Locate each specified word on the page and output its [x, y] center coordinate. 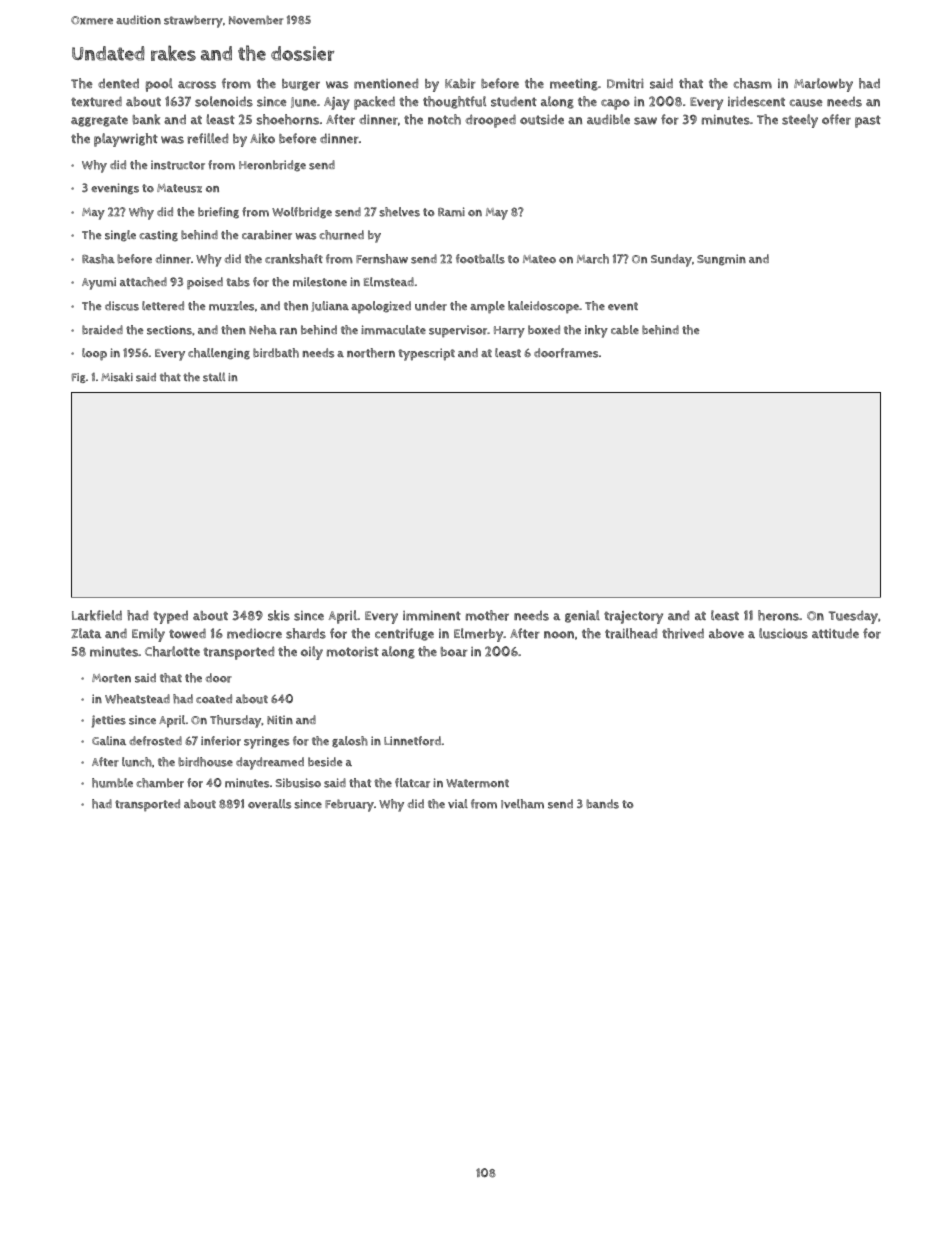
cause [806, 103]
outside [542, 119]
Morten [111, 678]
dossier [302, 53]
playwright [126, 140]
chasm [752, 83]
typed [170, 617]
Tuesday [853, 617]
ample [487, 307]
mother [487, 615]
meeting [574, 84]
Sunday [671, 260]
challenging [219, 354]
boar [454, 652]
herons [778, 615]
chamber [160, 783]
